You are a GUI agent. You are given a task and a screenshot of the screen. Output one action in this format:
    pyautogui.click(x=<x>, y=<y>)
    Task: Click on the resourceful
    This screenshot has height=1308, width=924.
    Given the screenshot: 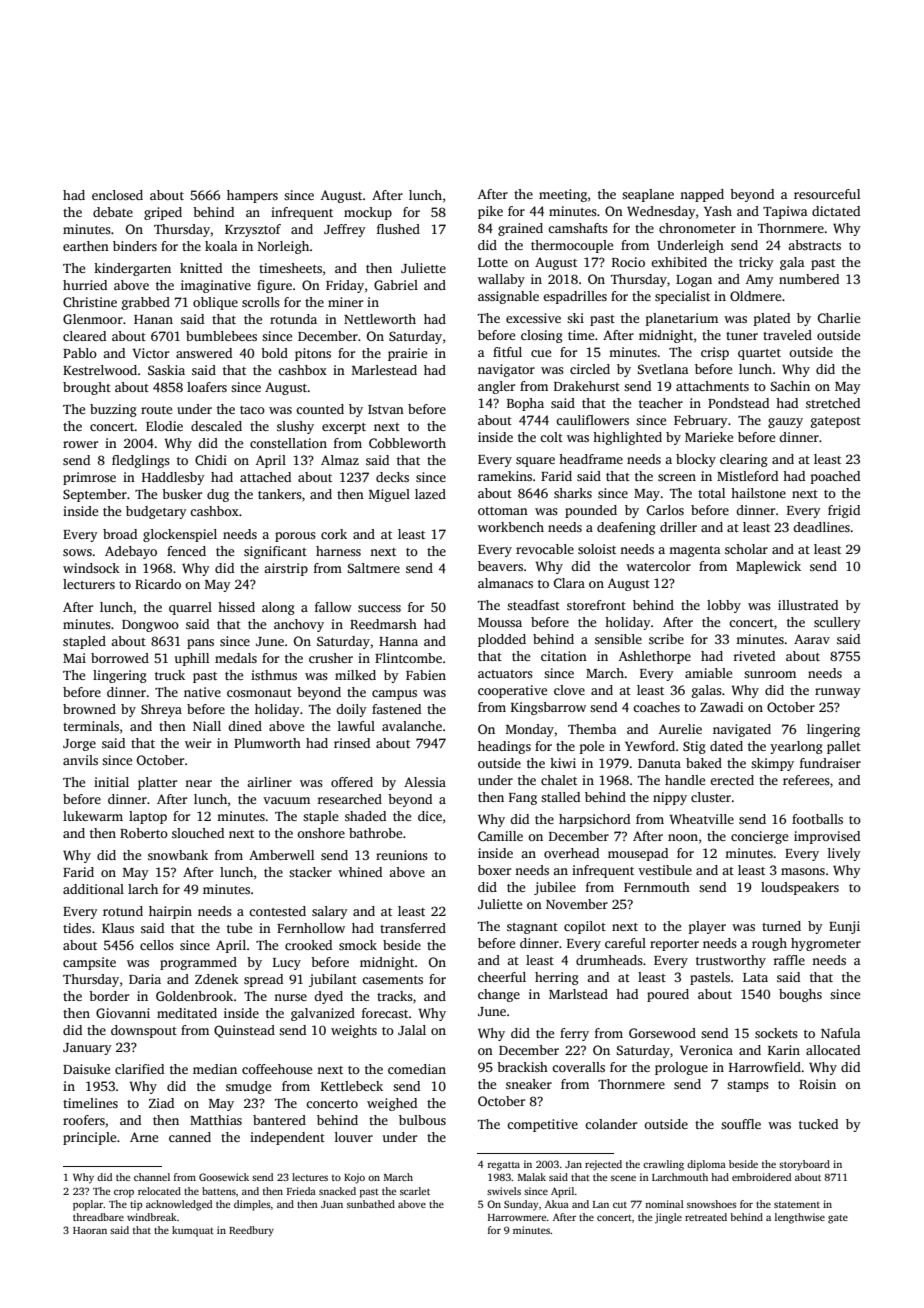 What is the action you would take?
    pyautogui.click(x=827, y=194)
